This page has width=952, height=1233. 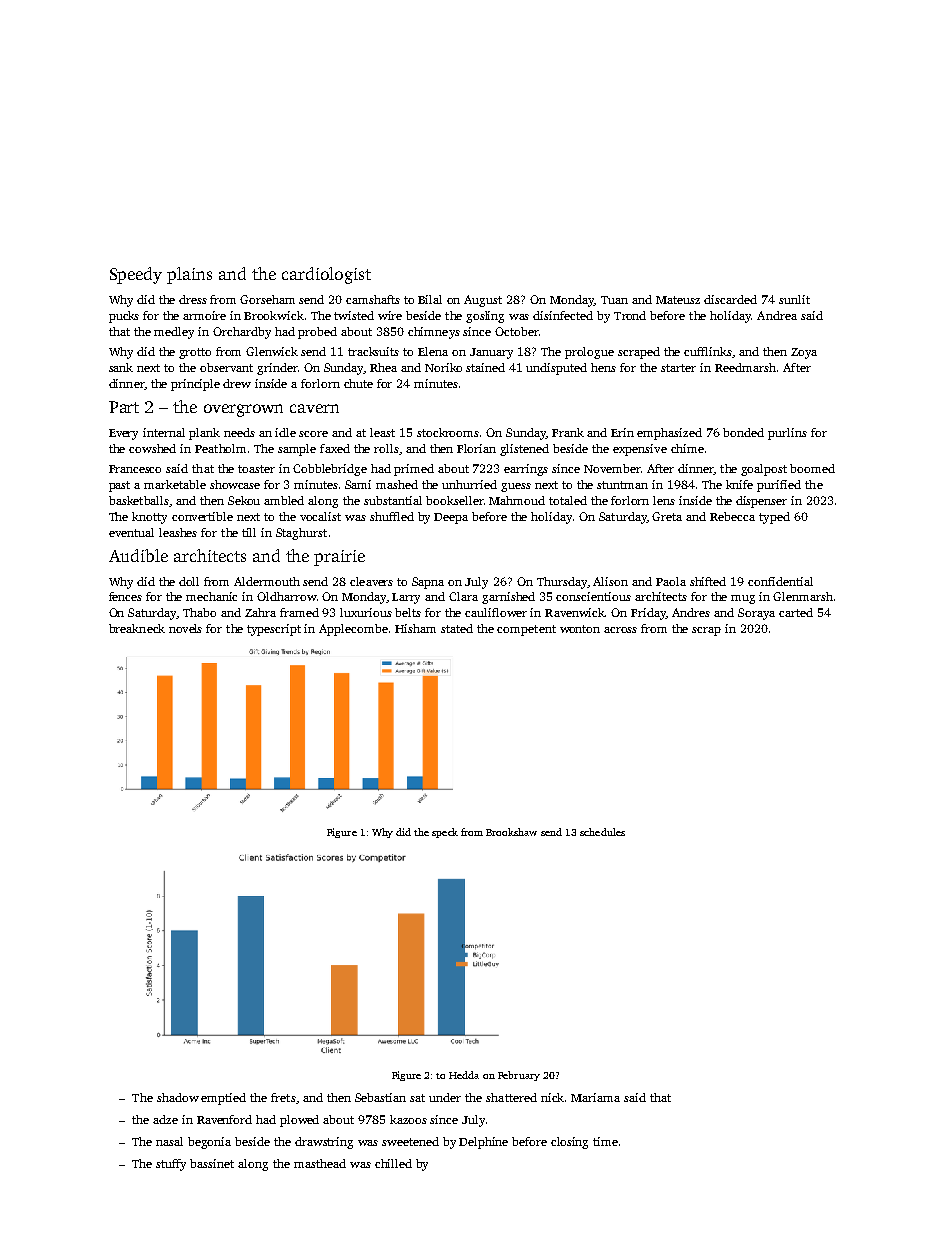 I want to click on sunlit, so click(x=794, y=299).
